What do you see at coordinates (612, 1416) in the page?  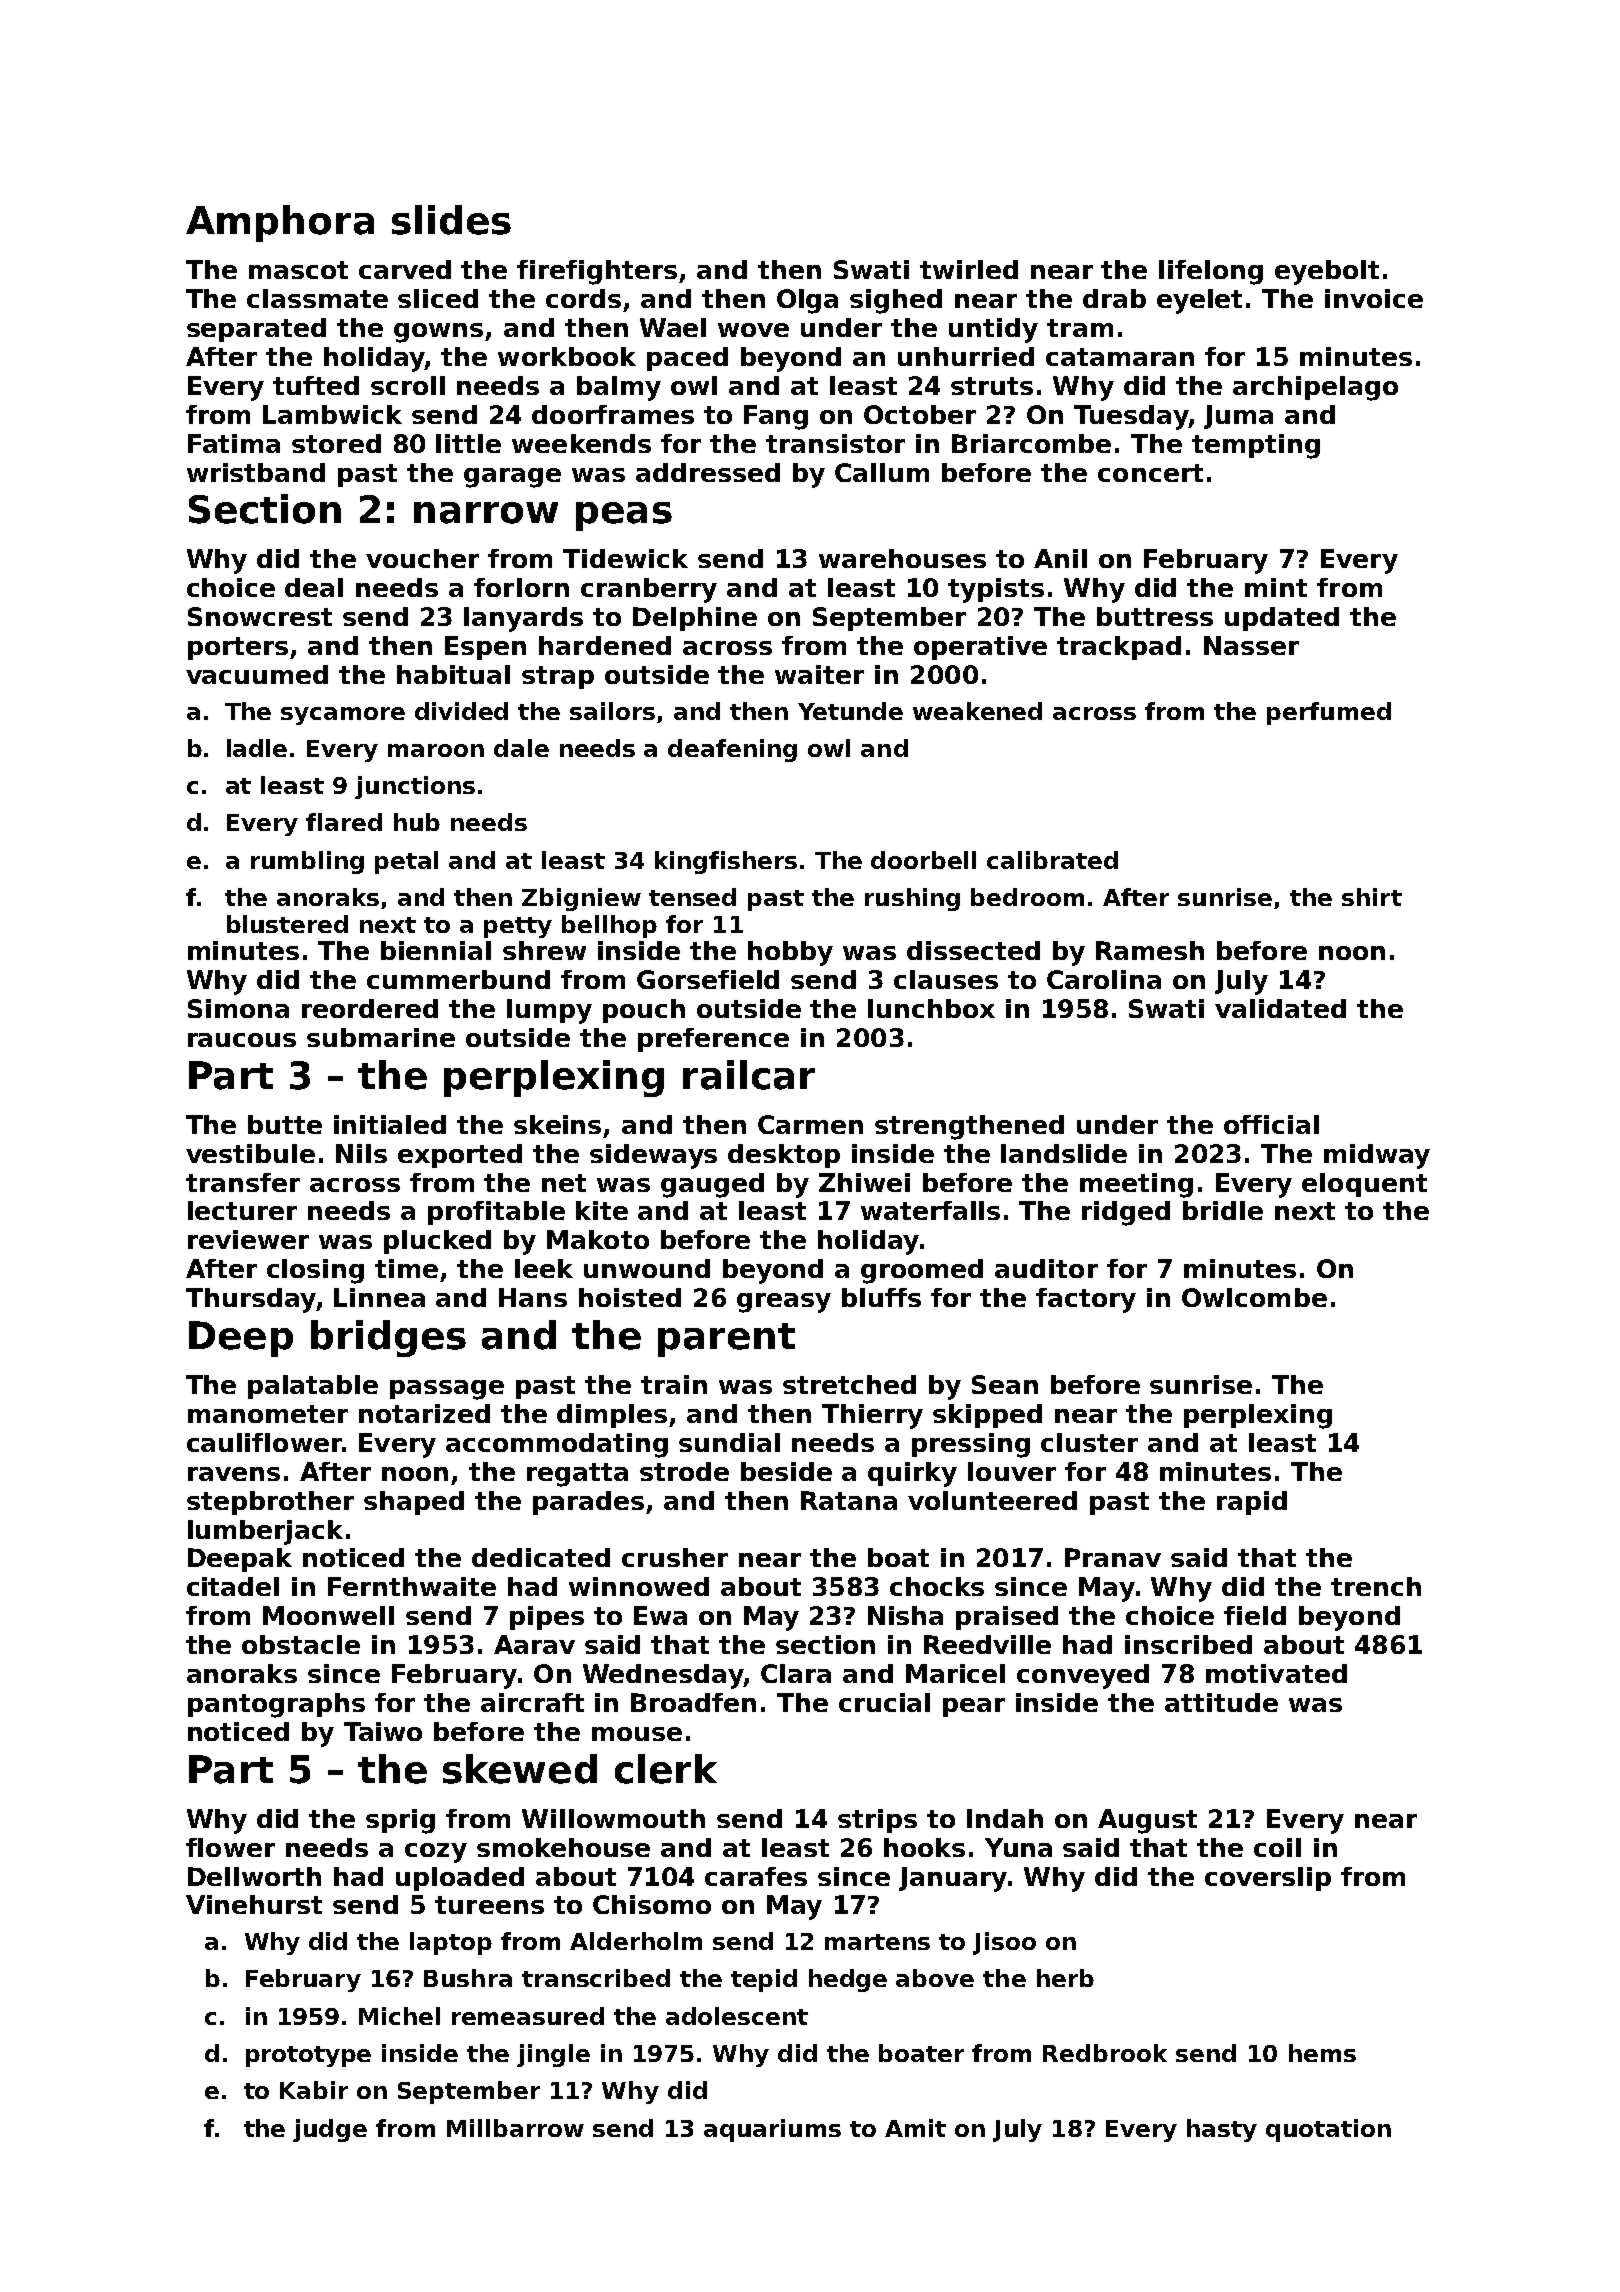 I see `dimples` at bounding box center [612, 1416].
